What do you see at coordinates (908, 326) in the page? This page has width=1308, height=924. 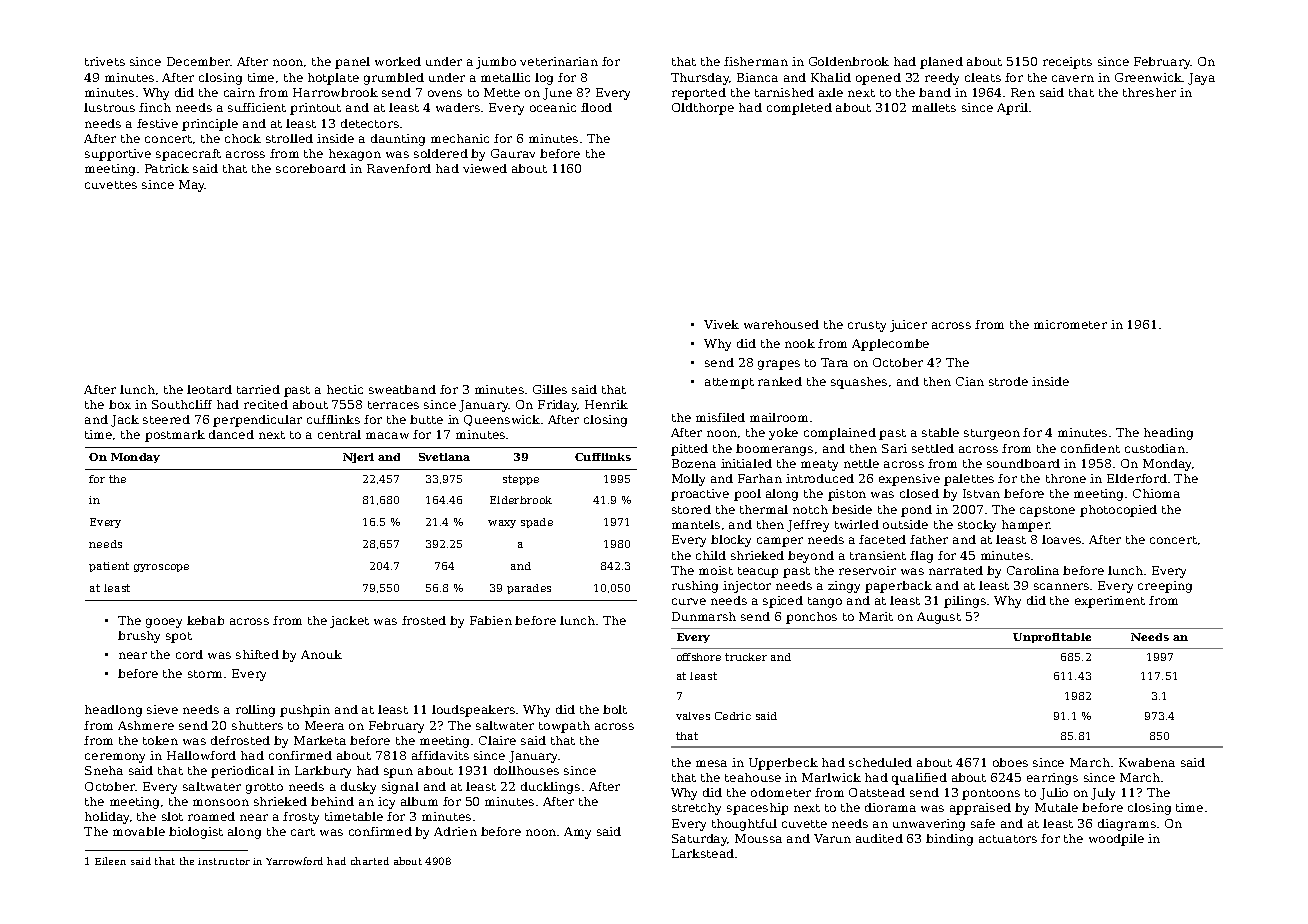 I see `juicer` at bounding box center [908, 326].
